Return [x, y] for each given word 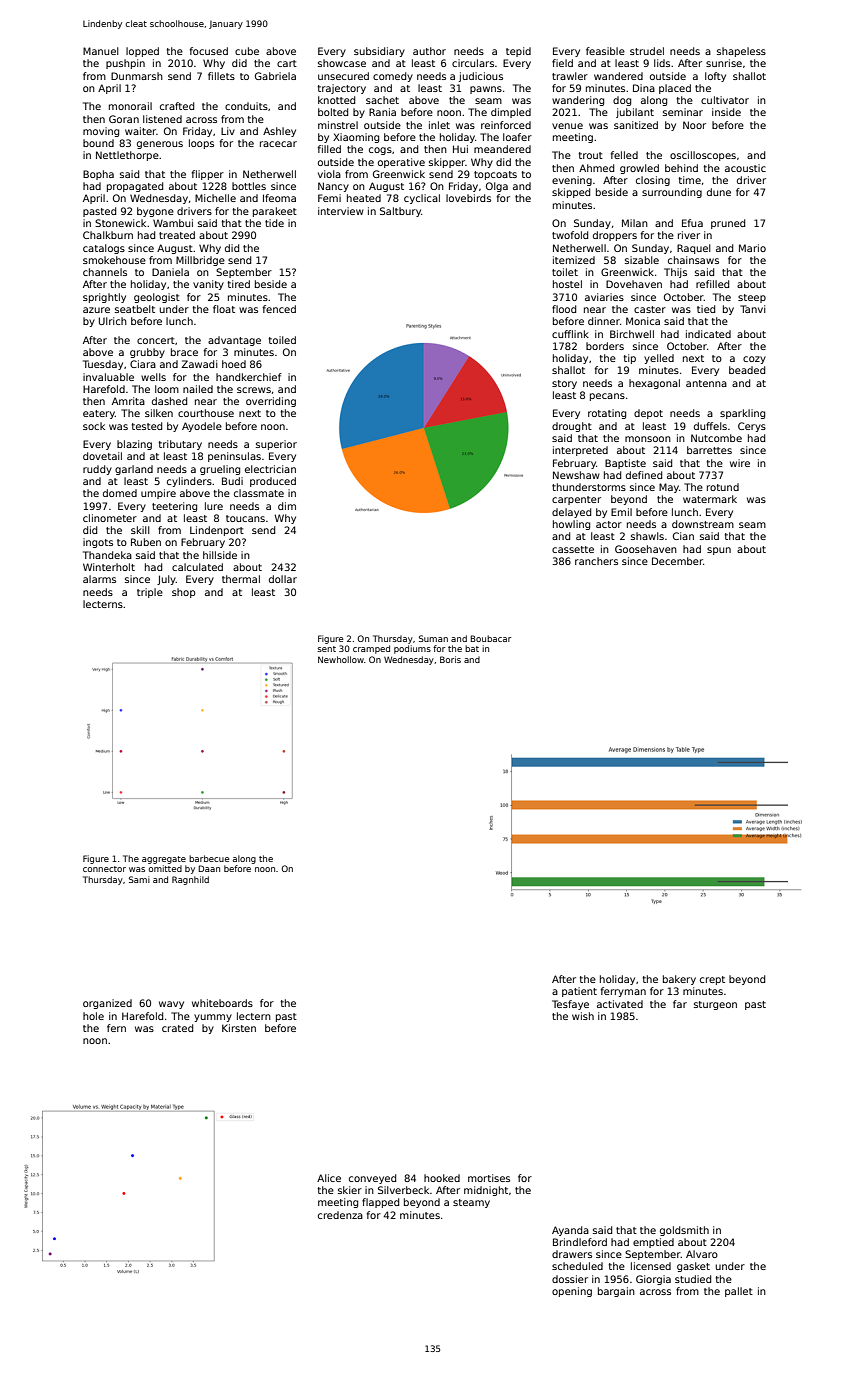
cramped [371, 649]
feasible [605, 51]
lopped [142, 52]
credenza [340, 1215]
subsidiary [379, 52]
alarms [99, 579]
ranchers [596, 561]
